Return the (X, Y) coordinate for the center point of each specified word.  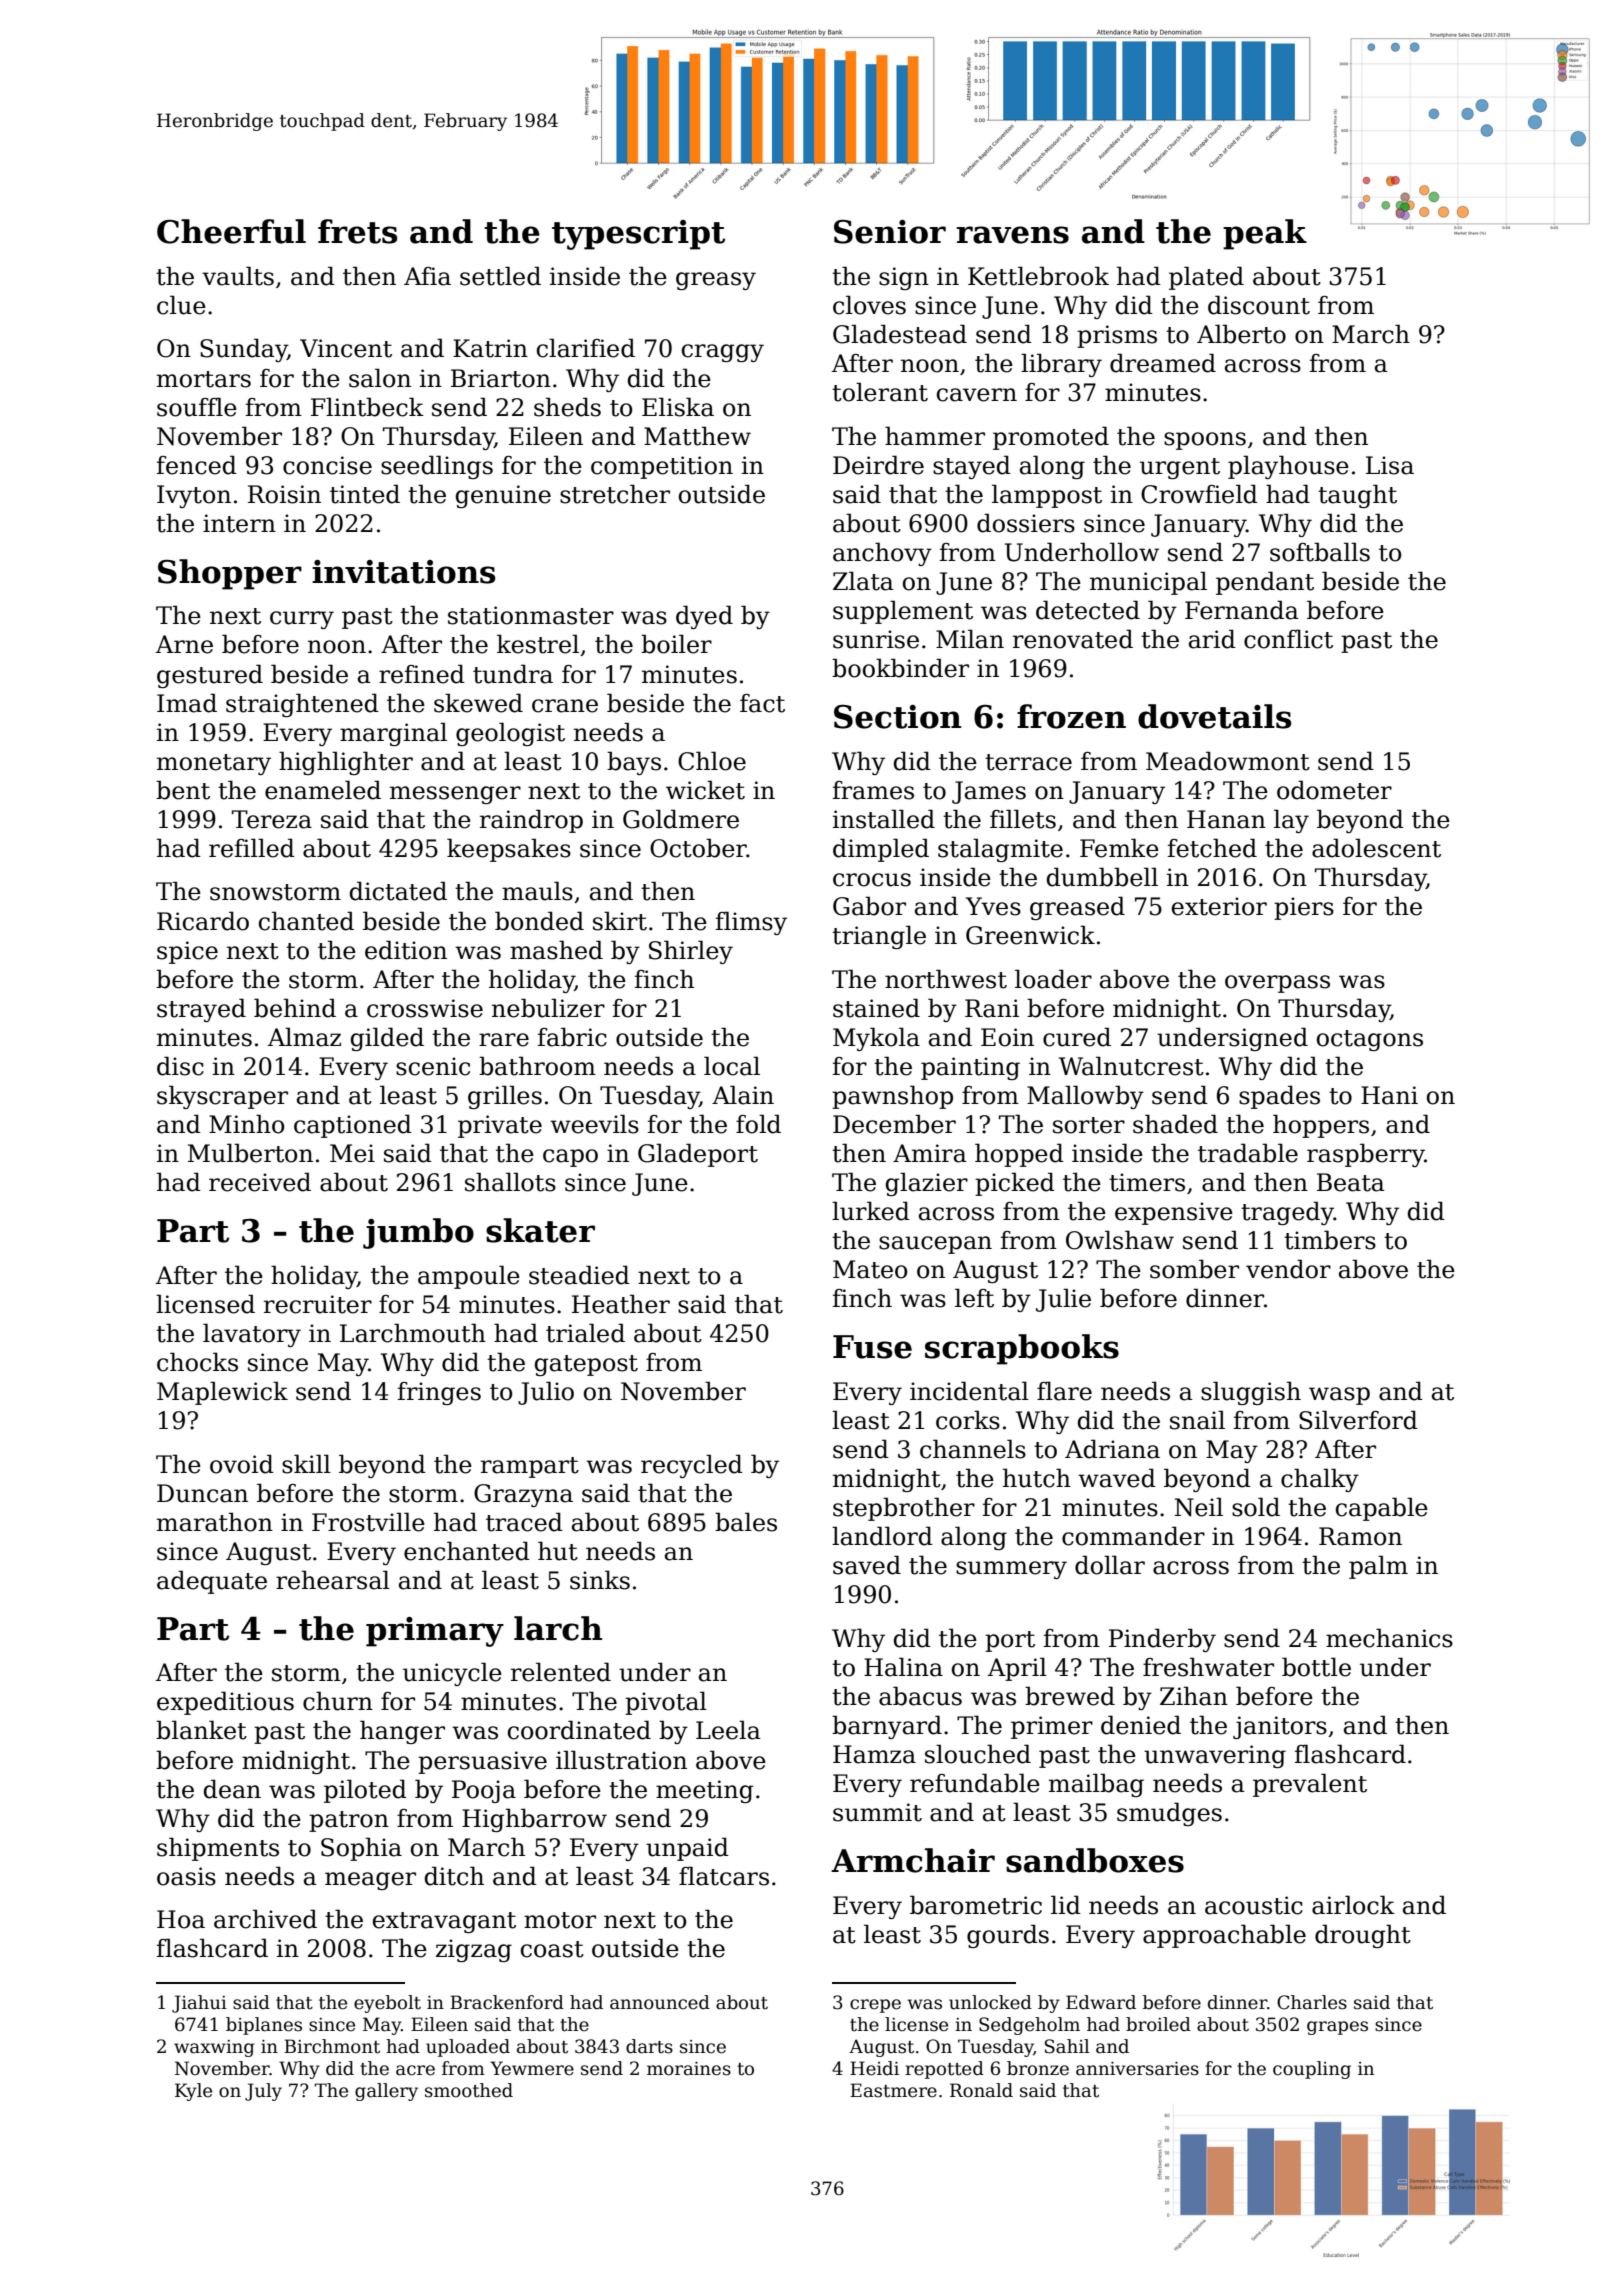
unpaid (687, 1849)
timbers (1330, 1240)
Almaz (304, 1037)
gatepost (586, 1365)
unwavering (1215, 1756)
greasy (716, 281)
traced (524, 1522)
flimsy (751, 923)
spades (1279, 1097)
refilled (252, 848)
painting (970, 1068)
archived (265, 1919)
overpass (1277, 984)
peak (1265, 234)
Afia (427, 276)
